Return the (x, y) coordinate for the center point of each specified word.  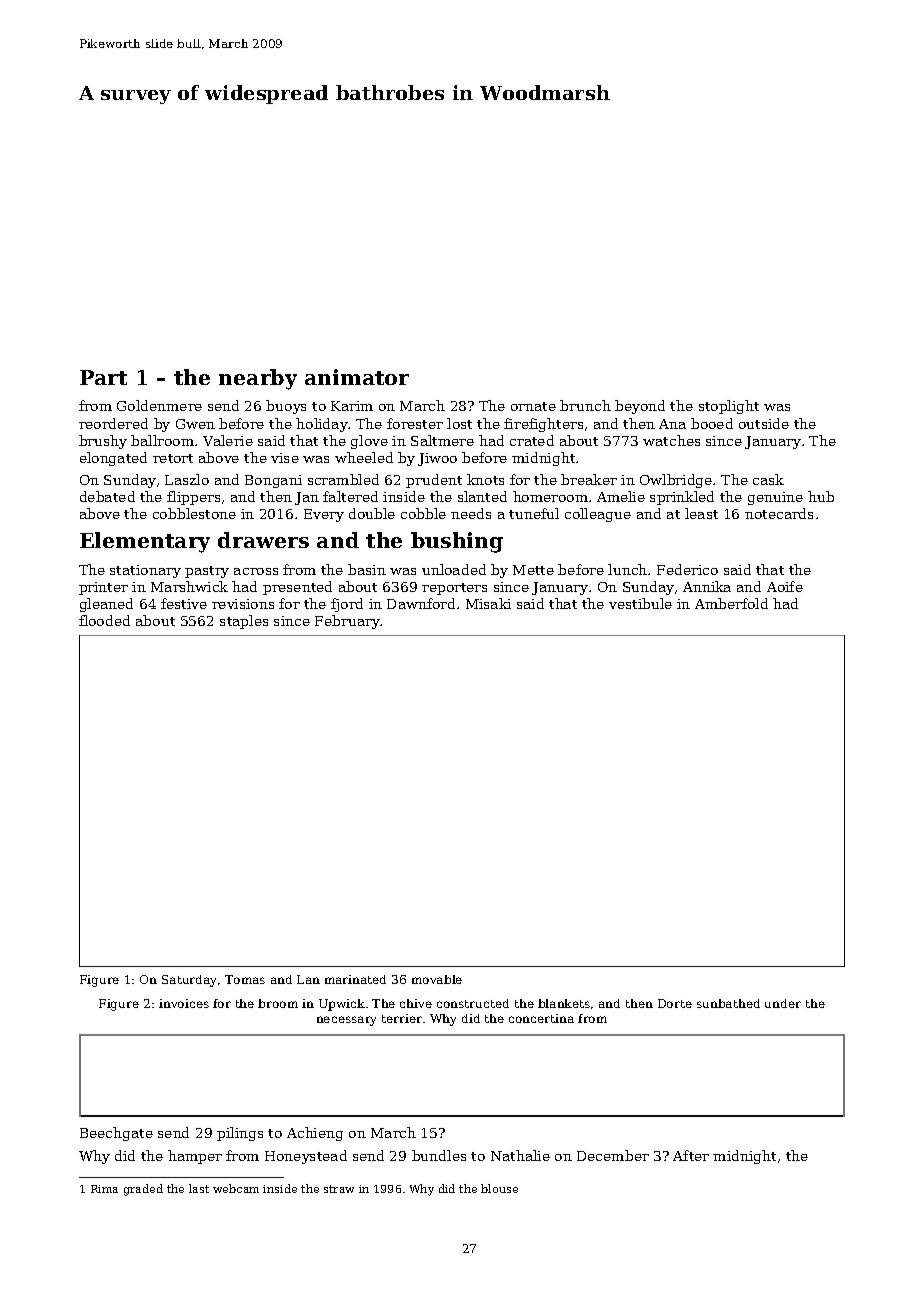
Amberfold (731, 603)
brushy (103, 442)
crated (532, 440)
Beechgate (116, 1134)
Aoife (785, 586)
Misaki (488, 603)
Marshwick (189, 586)
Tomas (245, 979)
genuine (775, 498)
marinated (355, 979)
